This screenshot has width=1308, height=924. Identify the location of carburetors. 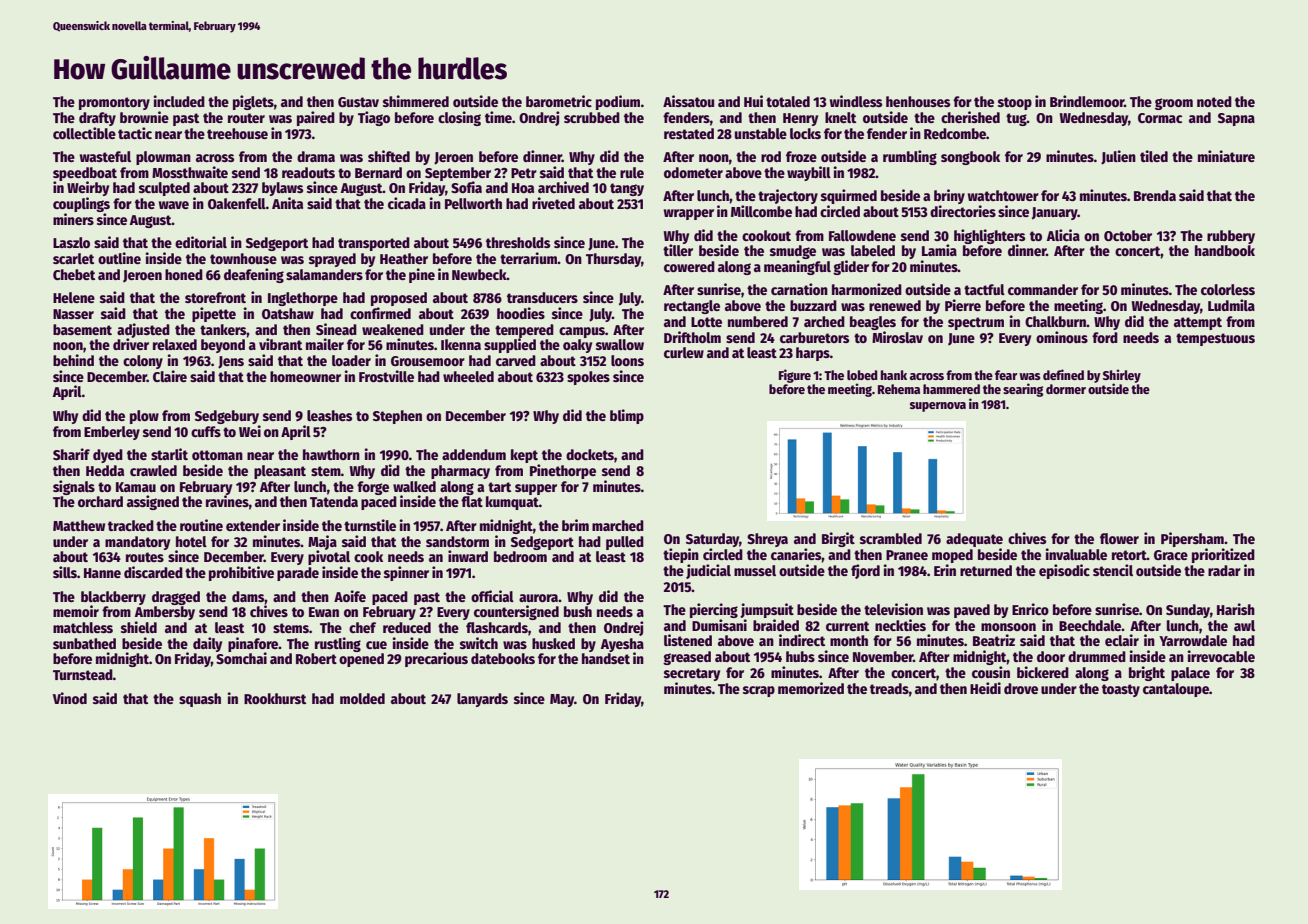
(814, 337).
